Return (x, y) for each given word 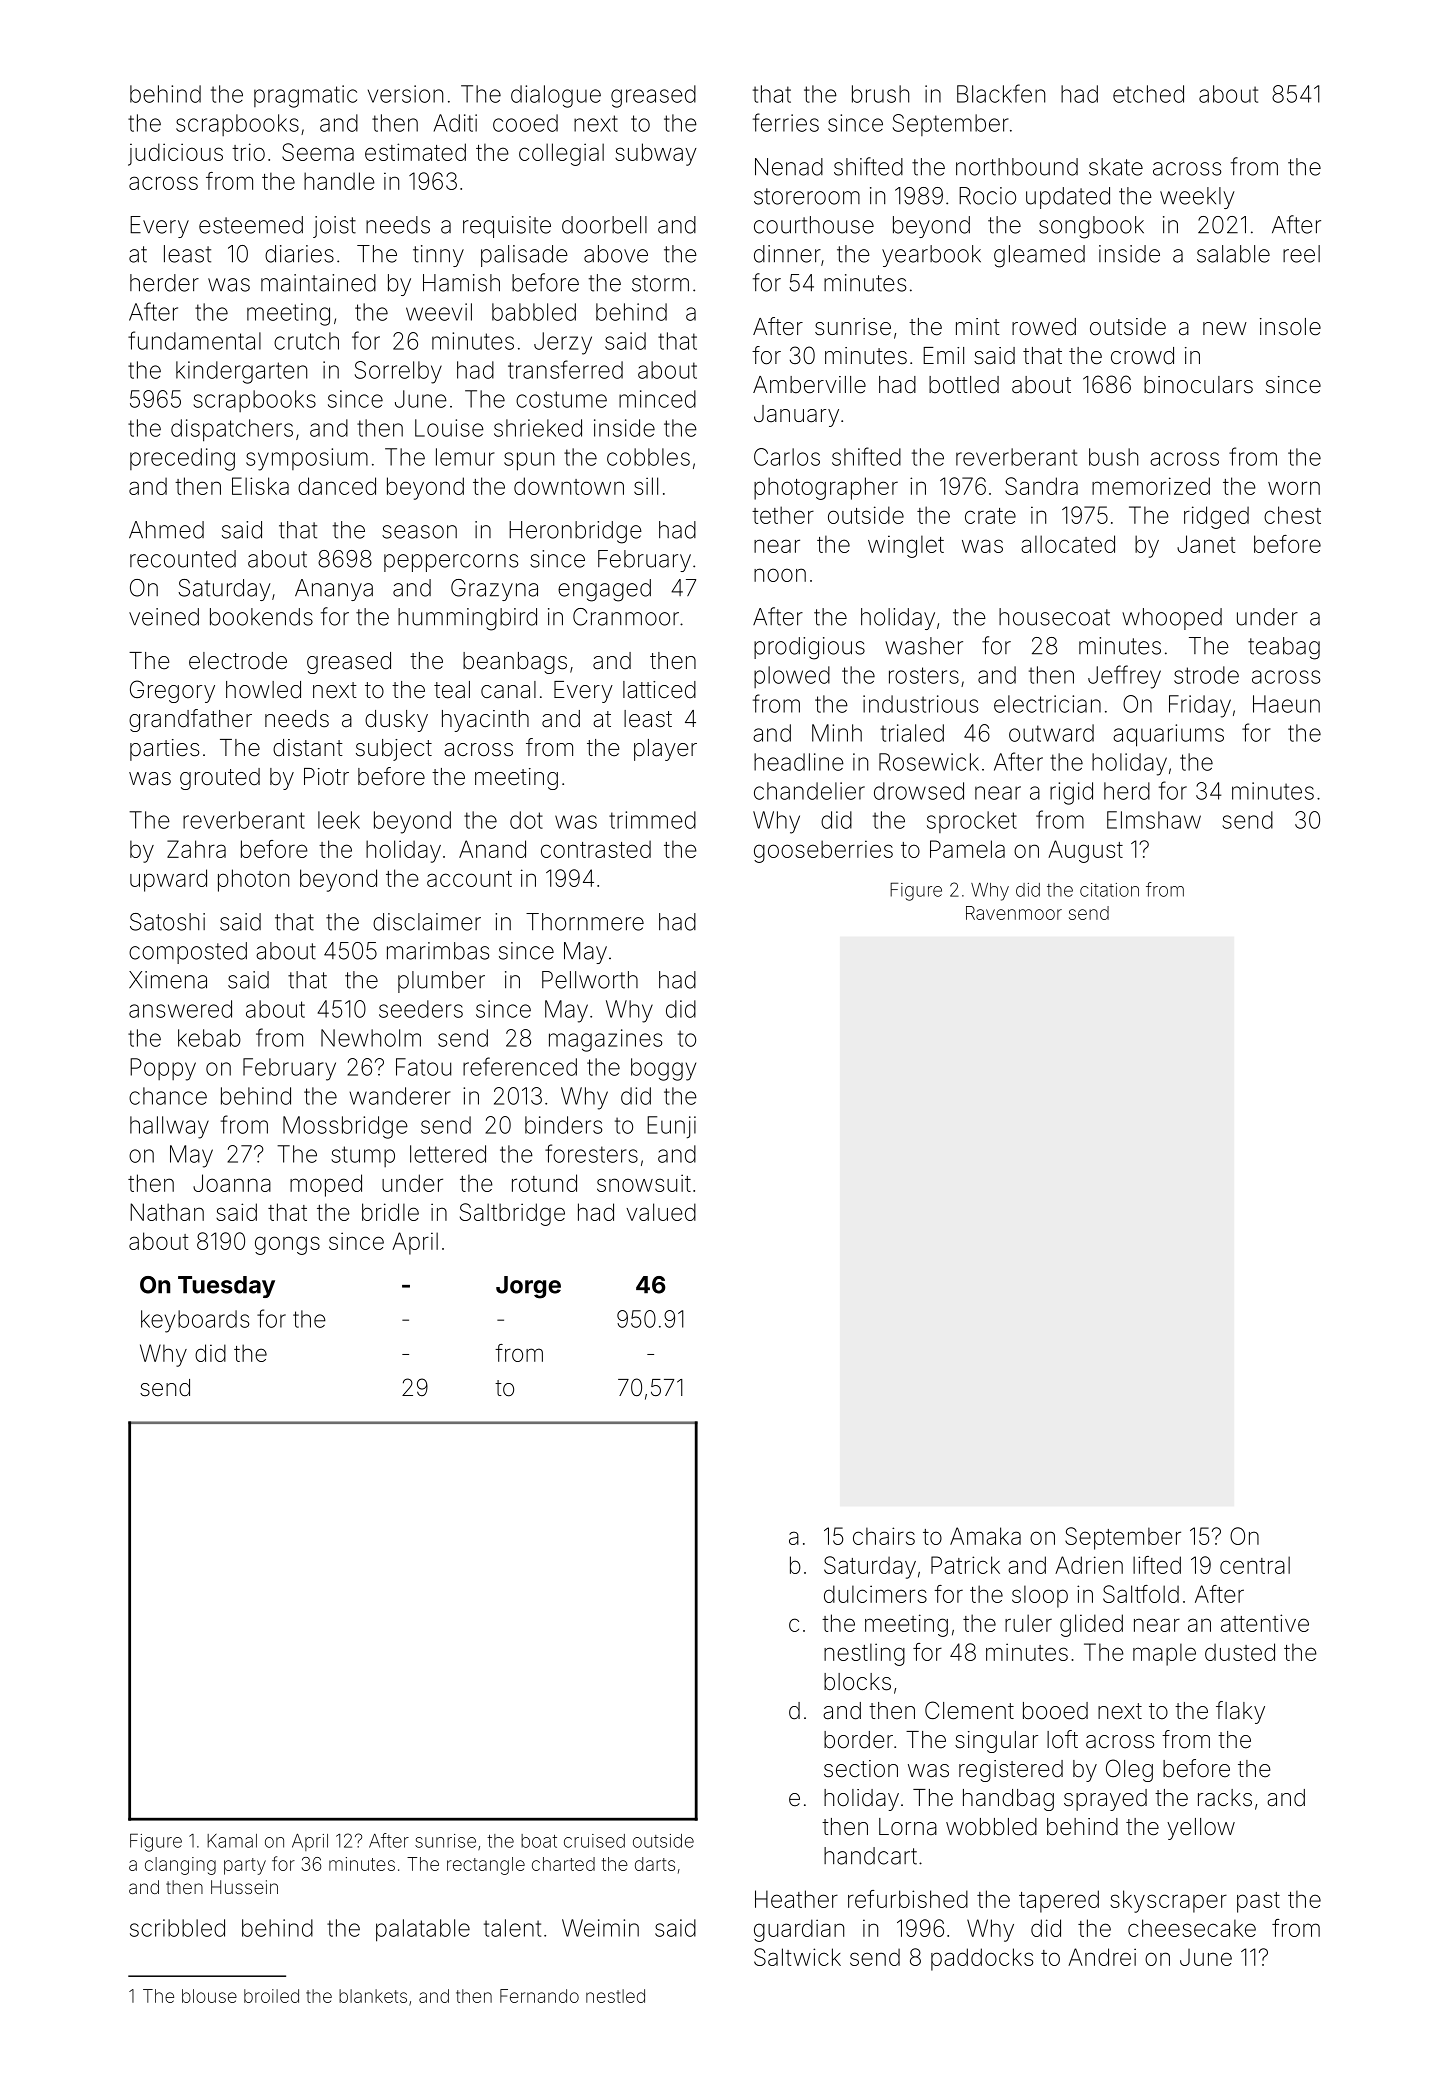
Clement (969, 1710)
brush (880, 94)
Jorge (528, 1287)
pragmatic (305, 96)
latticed (659, 690)
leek (339, 820)
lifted (1157, 1565)
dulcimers (875, 1594)
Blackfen (1001, 93)
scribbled (177, 1928)
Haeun (1286, 704)
